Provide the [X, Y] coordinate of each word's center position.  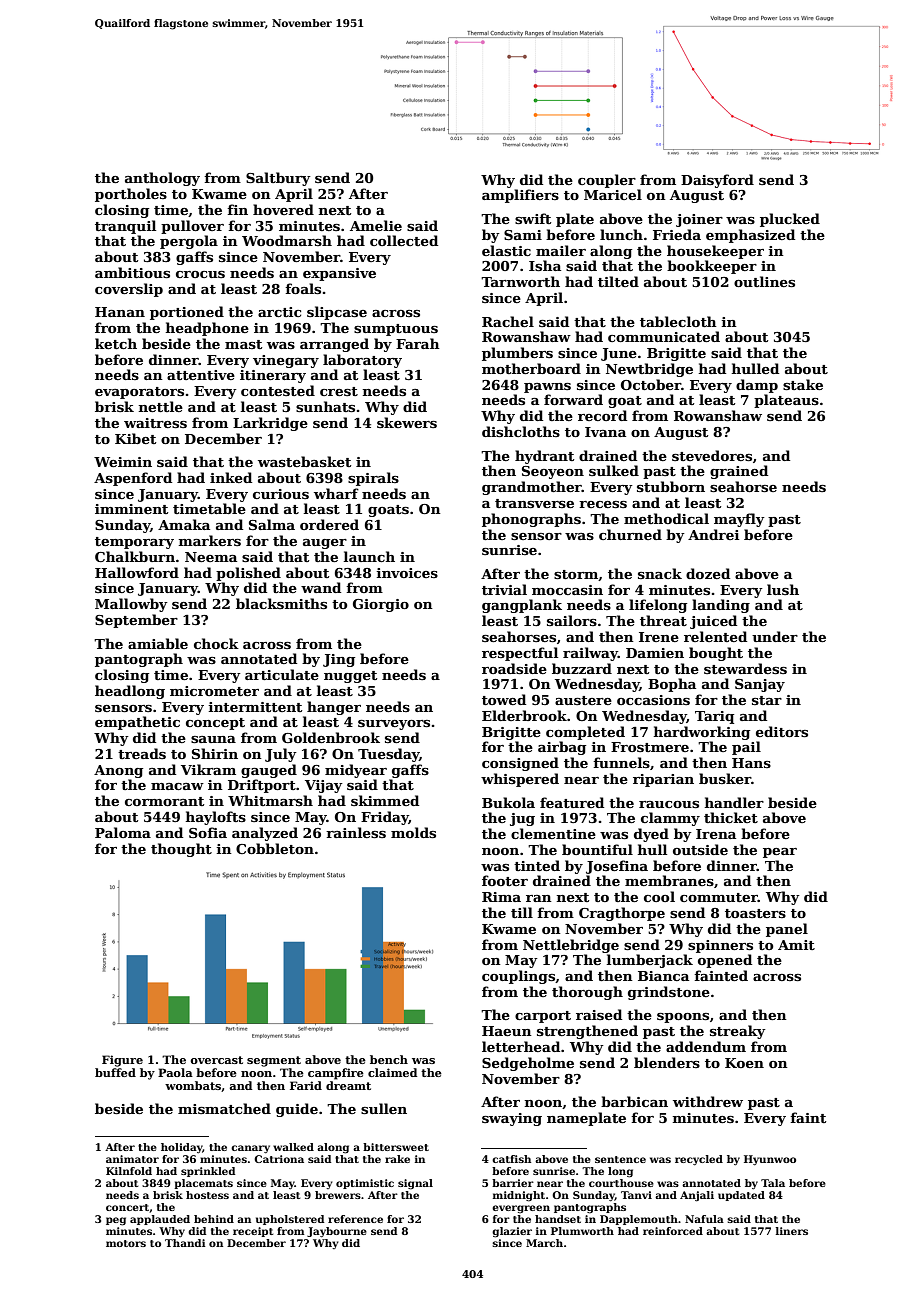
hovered [283, 209]
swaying [512, 1119]
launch [369, 556]
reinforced [673, 1231]
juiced [713, 622]
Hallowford [137, 572]
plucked [790, 220]
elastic [506, 250]
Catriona [279, 1159]
